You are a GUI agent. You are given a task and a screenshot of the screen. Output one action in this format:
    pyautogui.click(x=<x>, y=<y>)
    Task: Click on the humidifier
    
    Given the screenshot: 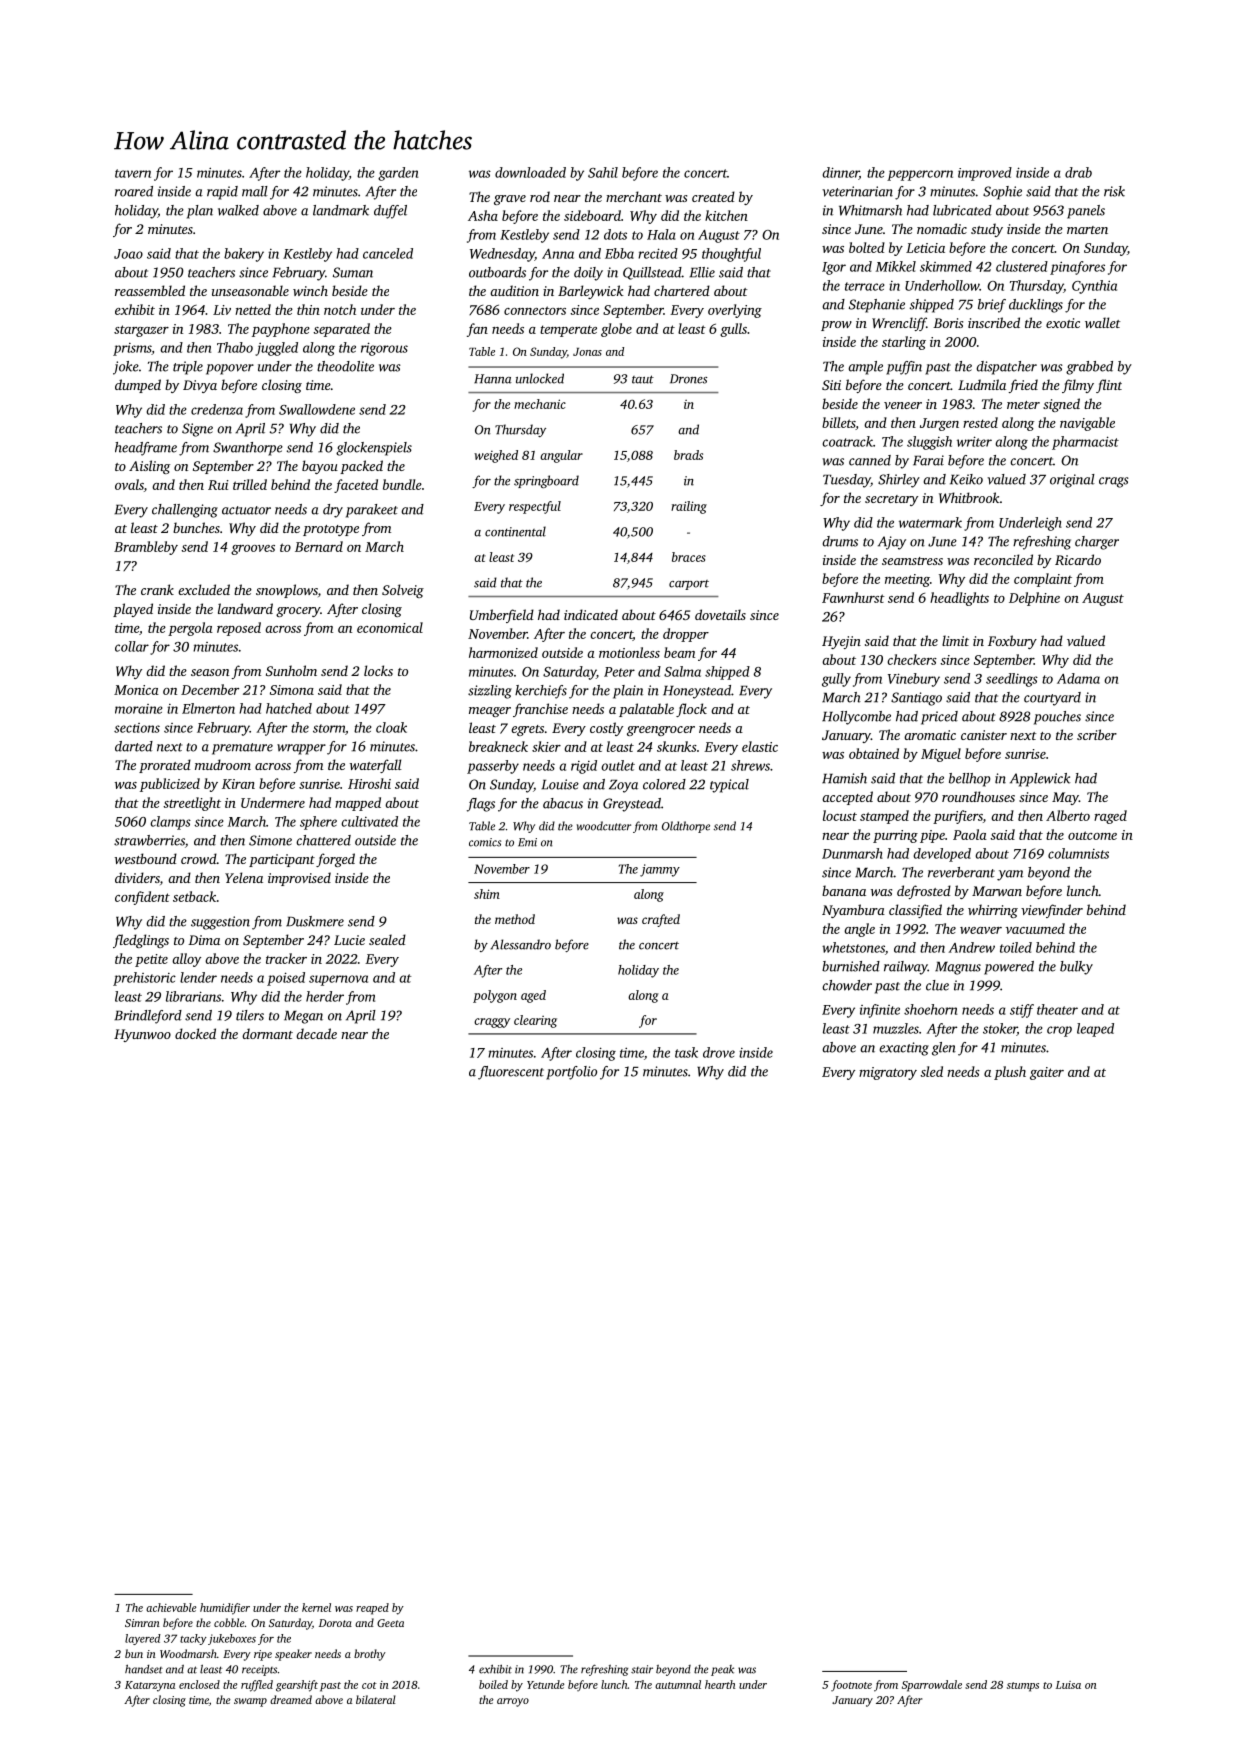 What is the action you would take?
    pyautogui.click(x=225, y=1609)
